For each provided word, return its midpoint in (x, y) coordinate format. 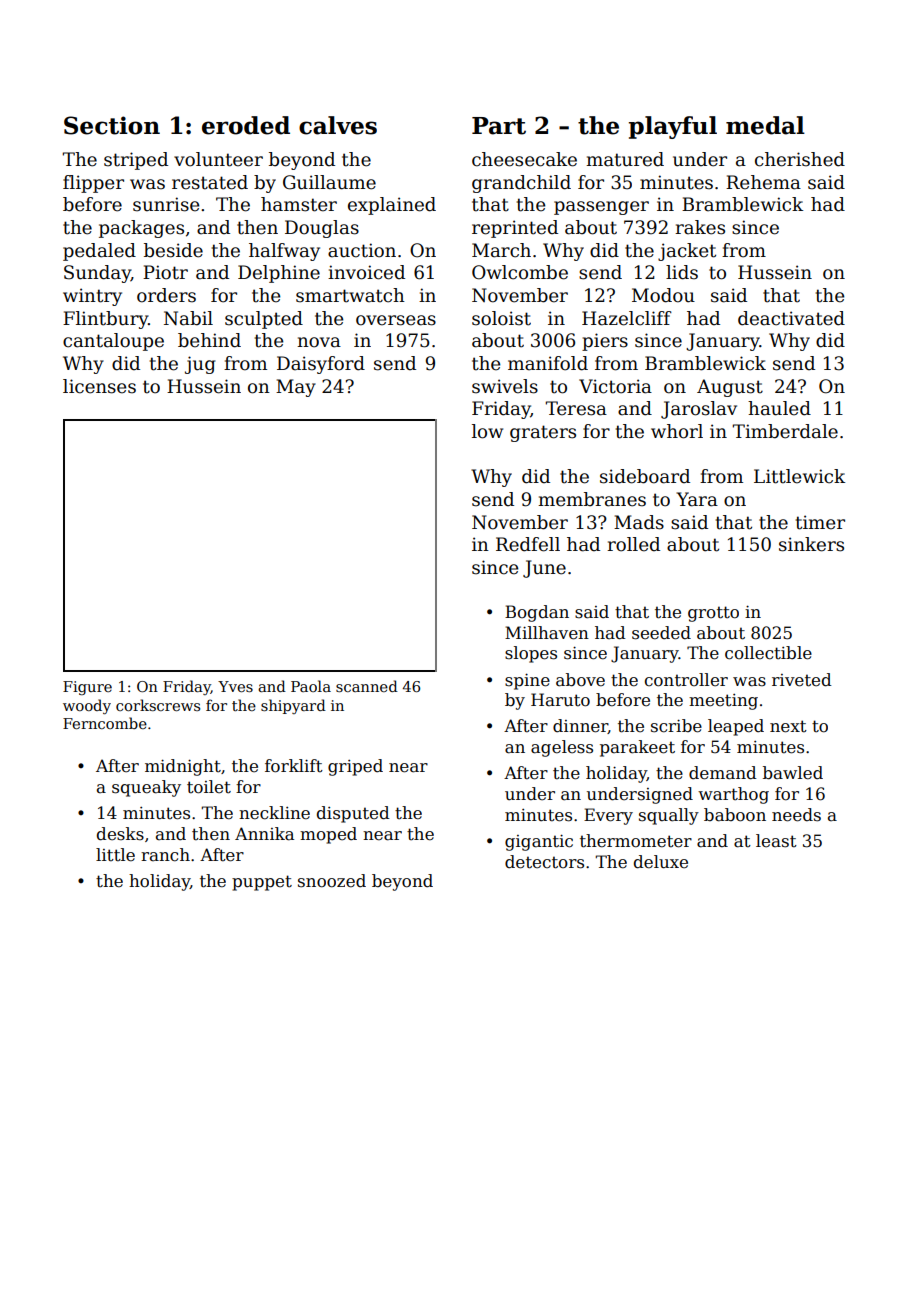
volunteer (218, 159)
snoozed (332, 881)
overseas (396, 320)
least (776, 841)
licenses (99, 386)
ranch (165, 855)
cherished (800, 159)
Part (499, 126)
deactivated (791, 318)
